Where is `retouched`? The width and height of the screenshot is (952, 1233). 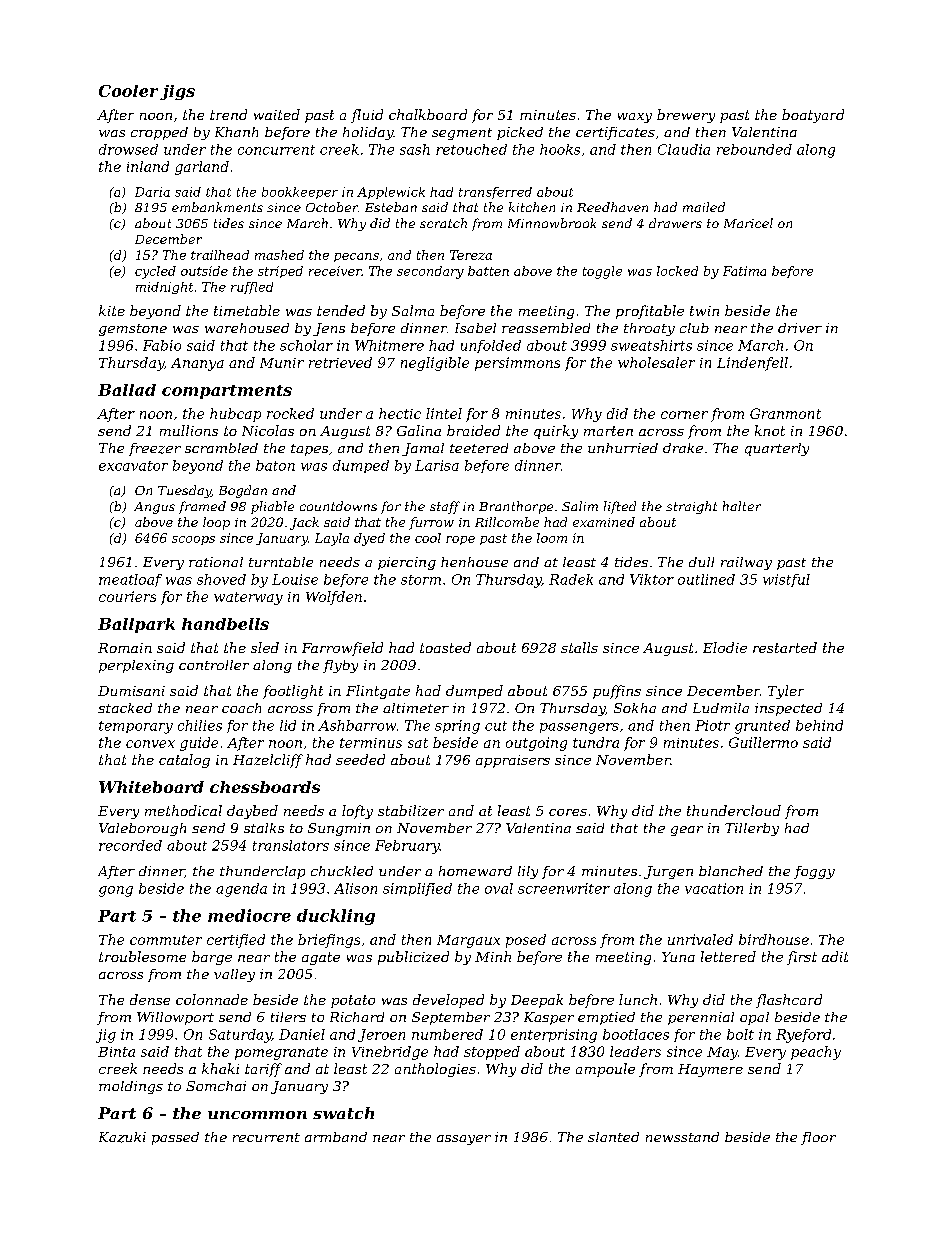 retouched is located at coordinates (471, 149).
